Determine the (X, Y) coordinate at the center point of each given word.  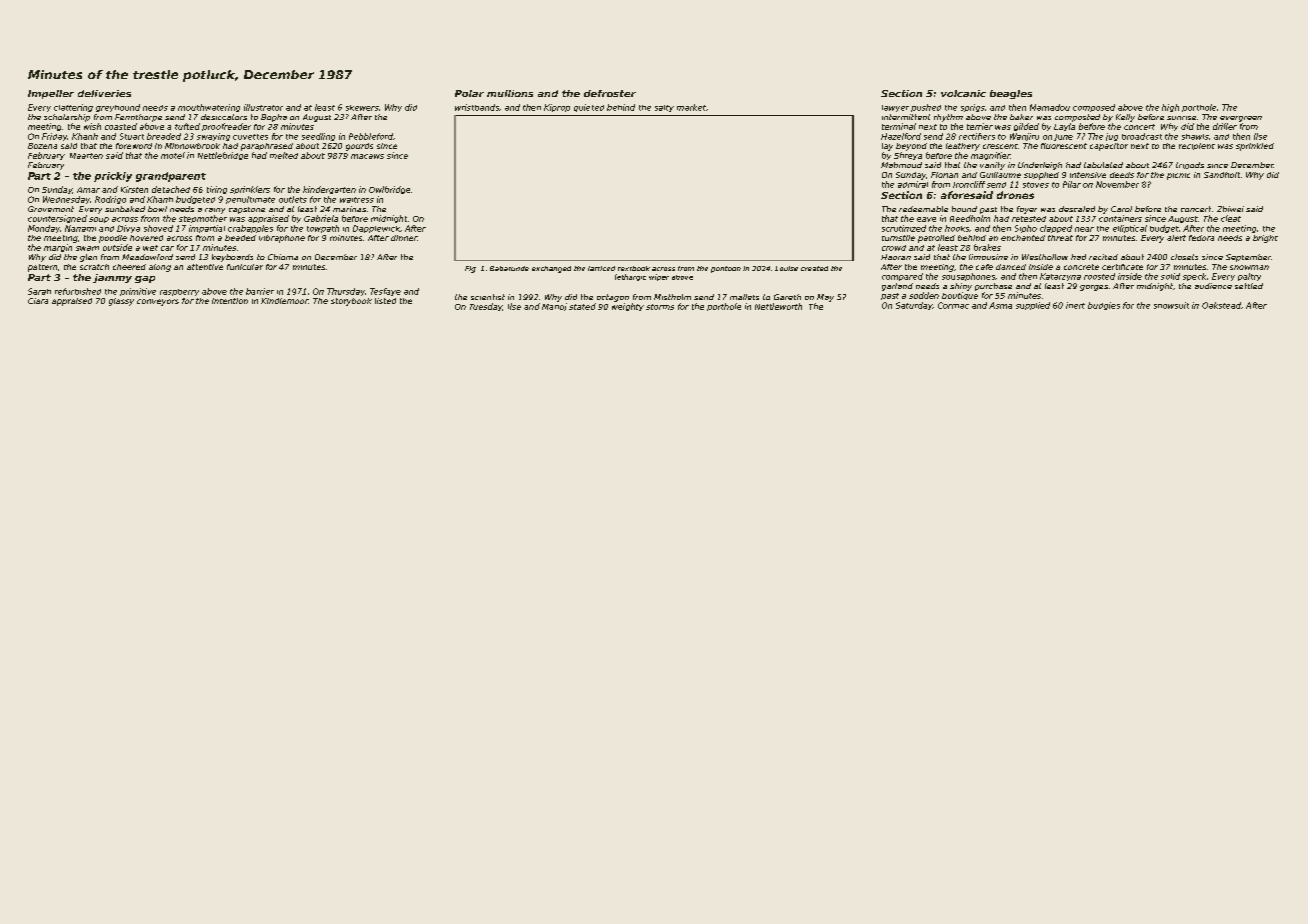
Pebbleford (371, 136)
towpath (323, 229)
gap (145, 279)
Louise (786, 268)
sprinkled (1255, 147)
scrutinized (904, 228)
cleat (1231, 218)
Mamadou (1050, 107)
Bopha (274, 118)
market (691, 107)
